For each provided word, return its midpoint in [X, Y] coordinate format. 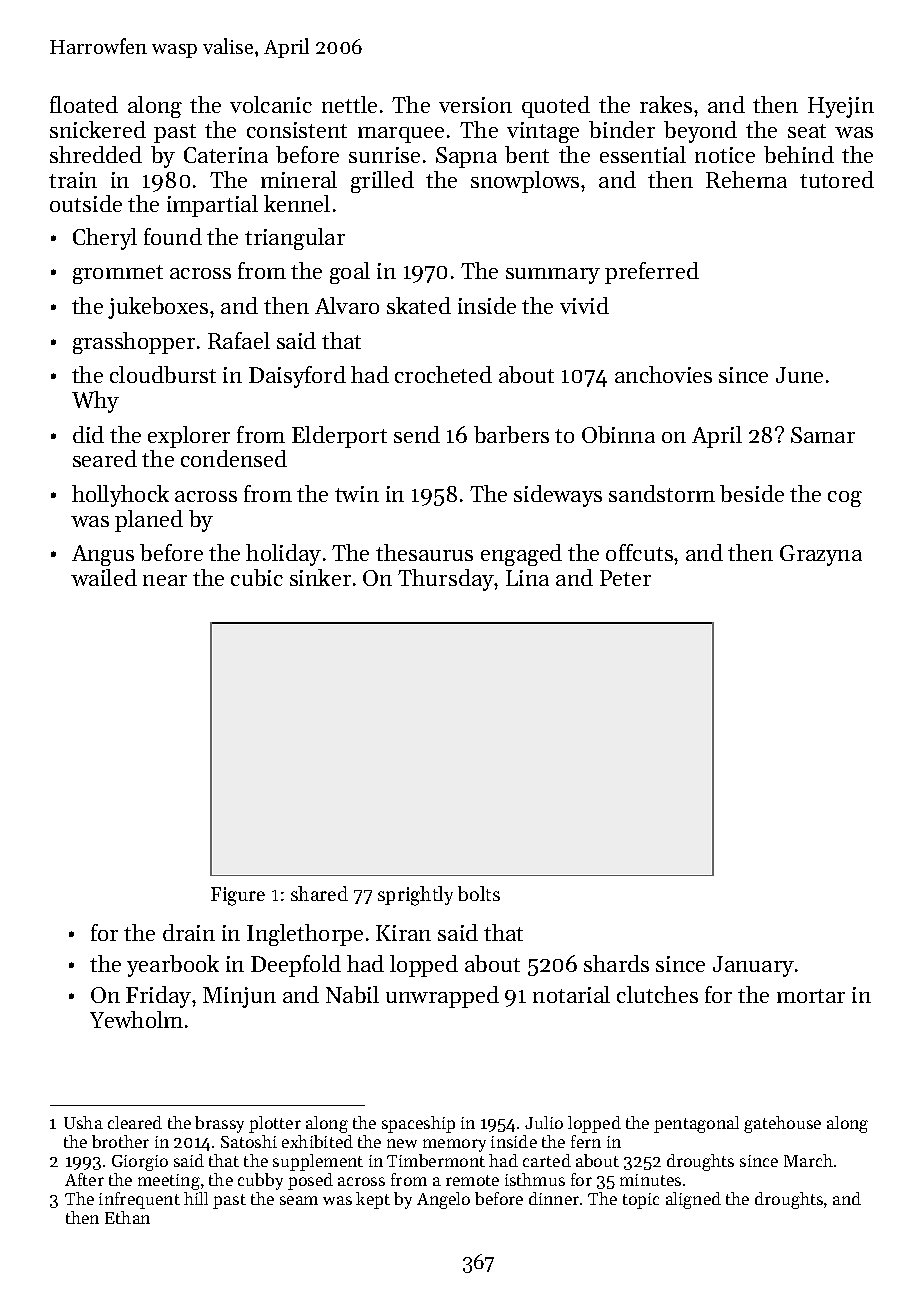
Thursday [446, 580]
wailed [104, 577]
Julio [544, 1122]
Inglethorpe [305, 935]
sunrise [384, 155]
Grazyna [821, 555]
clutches [657, 994]
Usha [83, 1122]
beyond [700, 132]
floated [84, 104]
